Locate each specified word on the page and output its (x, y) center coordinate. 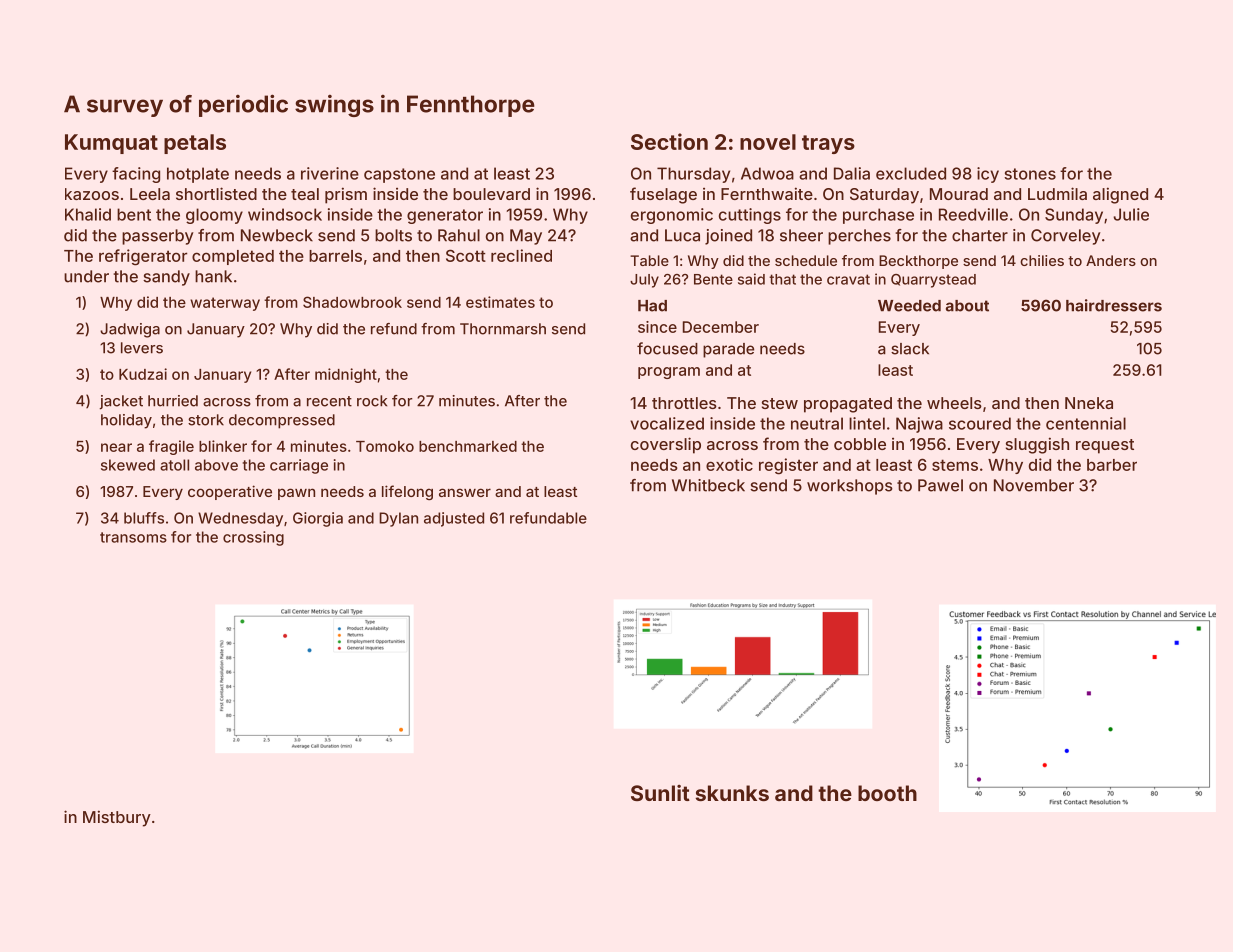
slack (910, 349)
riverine (330, 173)
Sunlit (660, 793)
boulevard (491, 194)
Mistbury (117, 818)
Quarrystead (933, 281)
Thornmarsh (503, 329)
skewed (128, 465)
